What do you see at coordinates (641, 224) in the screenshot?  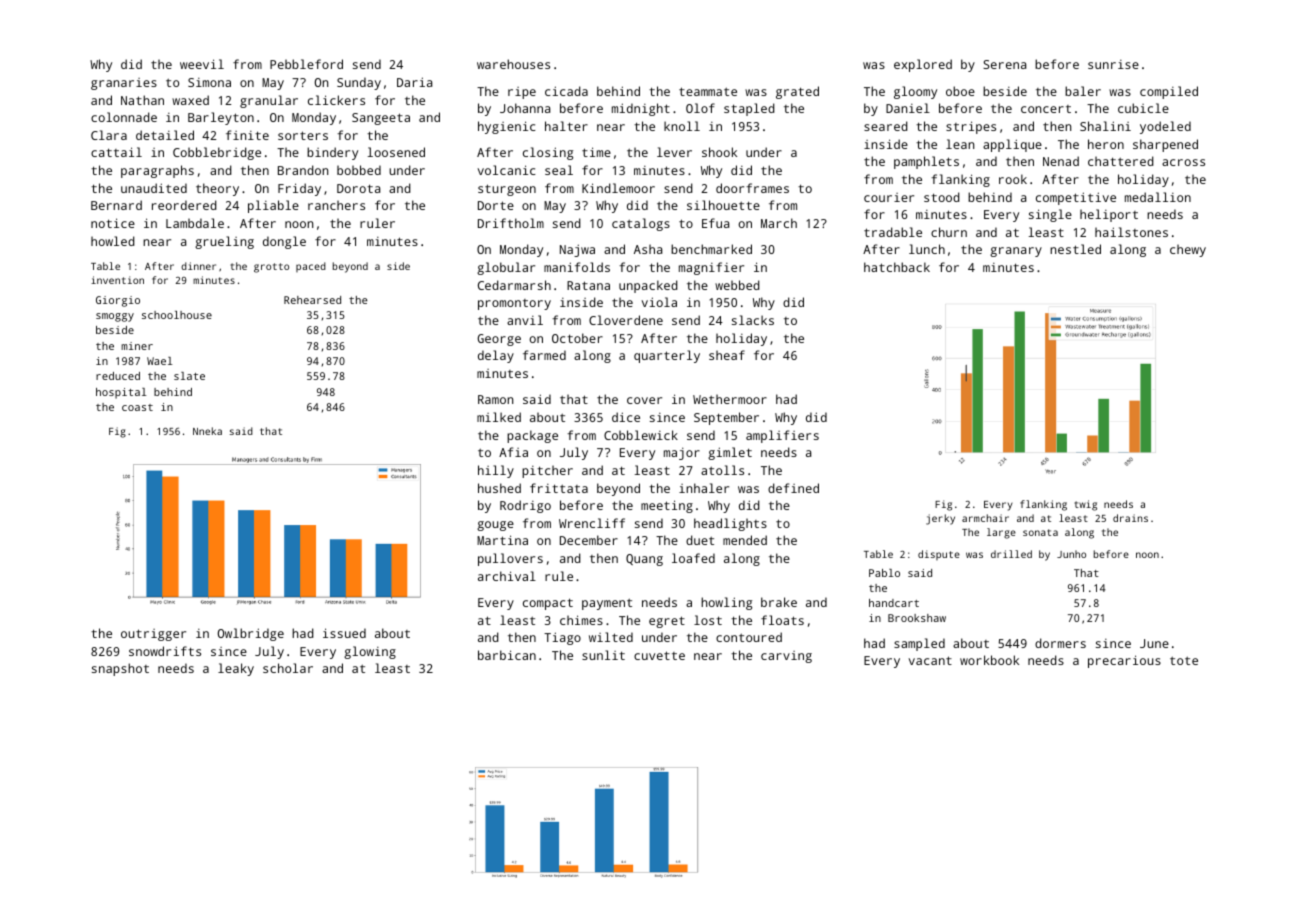 I see `catalogs` at bounding box center [641, 224].
